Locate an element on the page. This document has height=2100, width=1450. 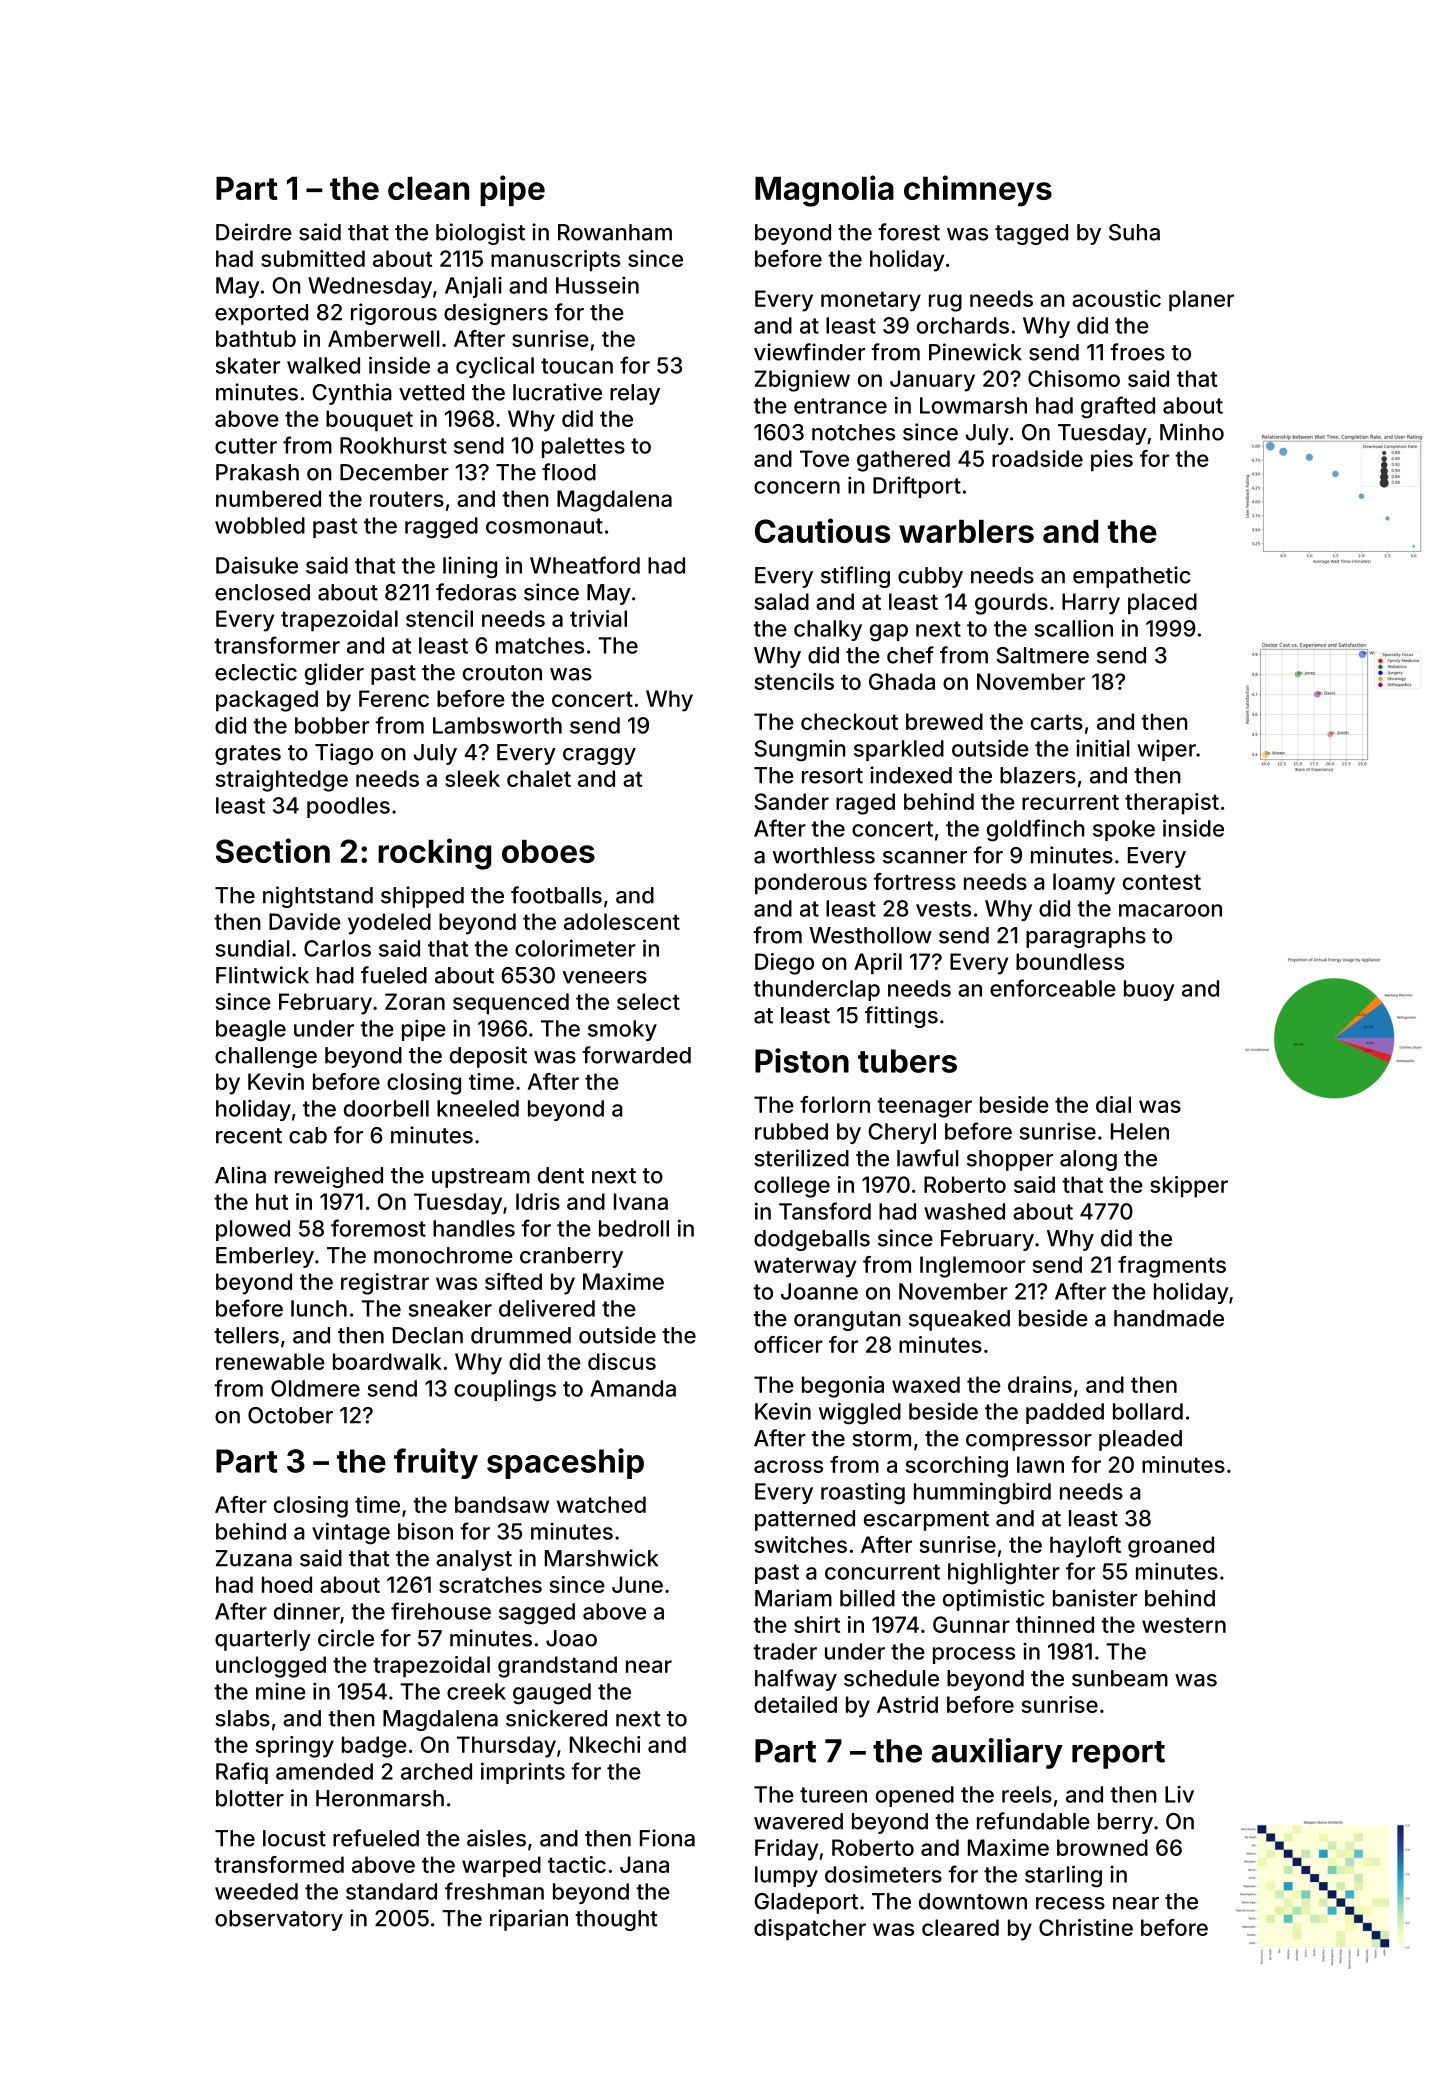
chimneys is located at coordinates (978, 191).
